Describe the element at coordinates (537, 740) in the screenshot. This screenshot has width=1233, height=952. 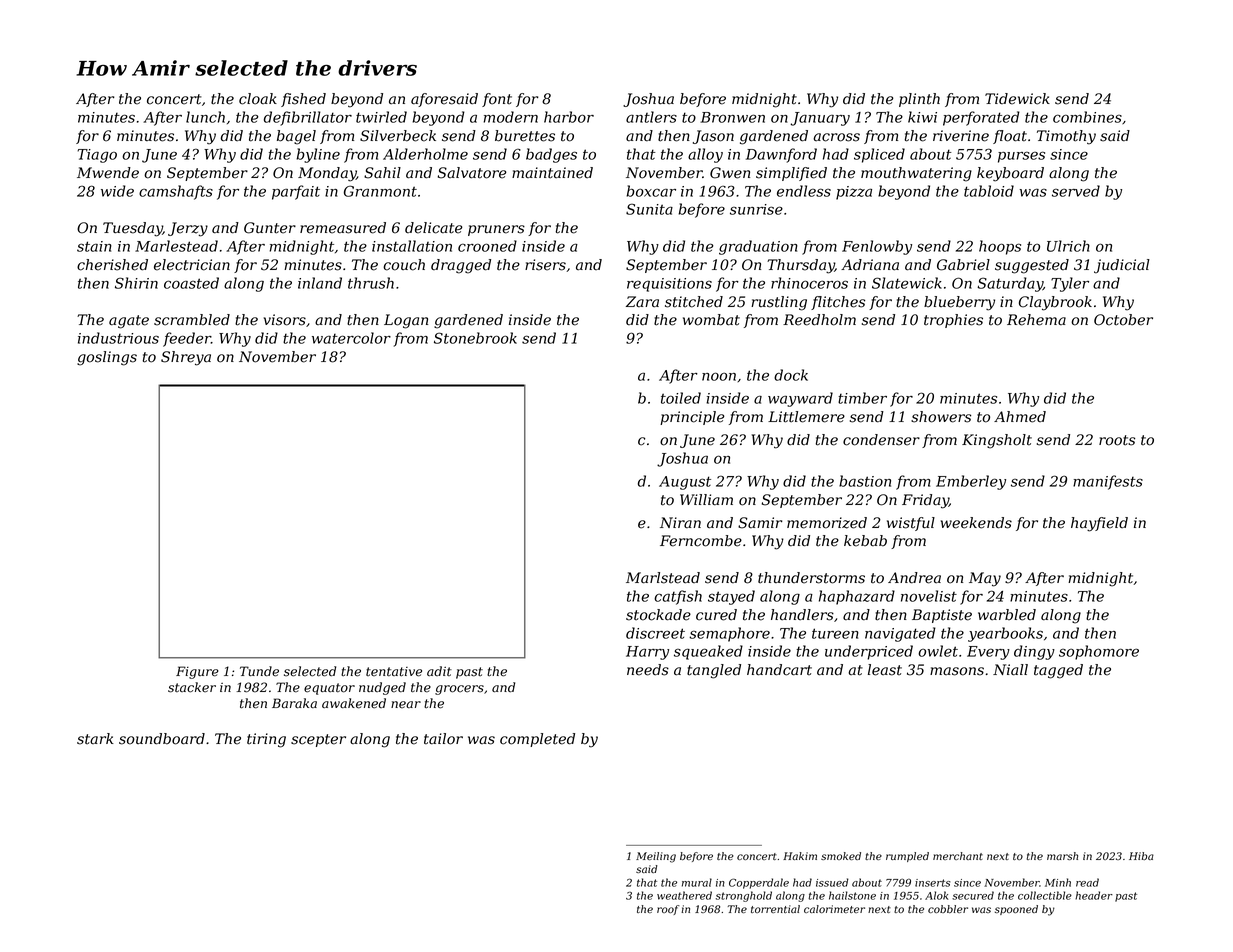
I see `completed` at that location.
